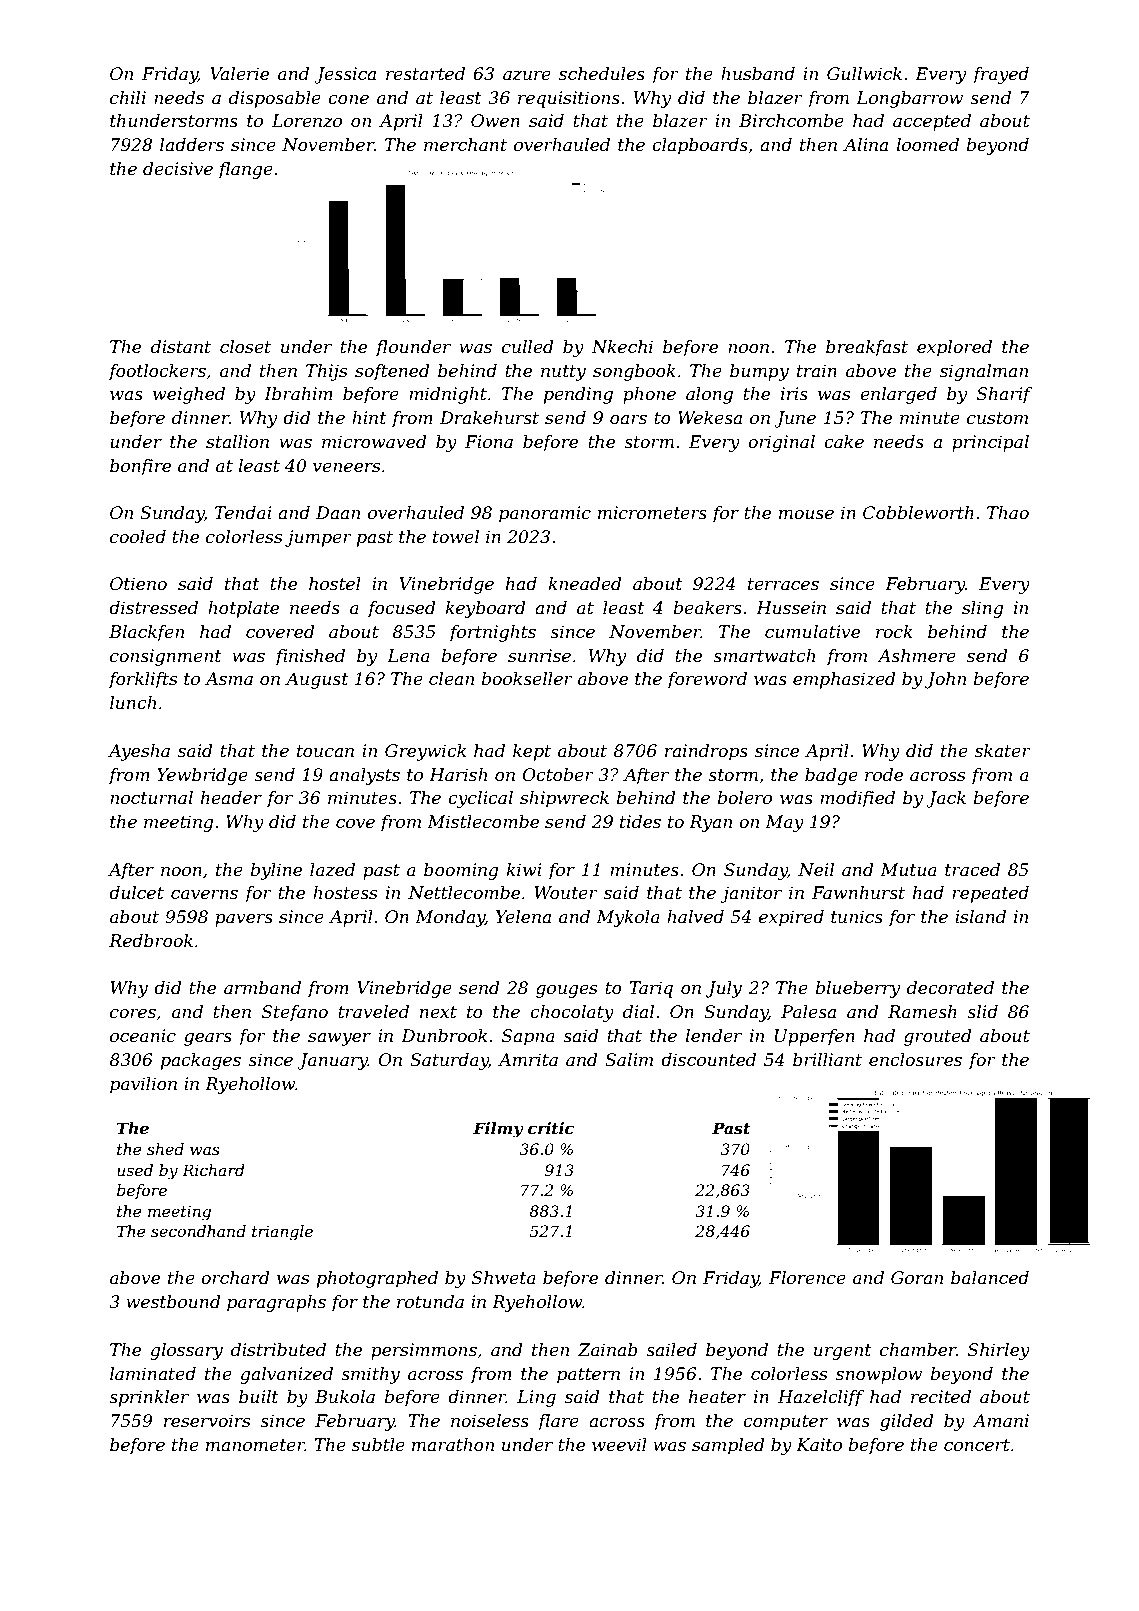  I want to click on schedules, so click(602, 74).
